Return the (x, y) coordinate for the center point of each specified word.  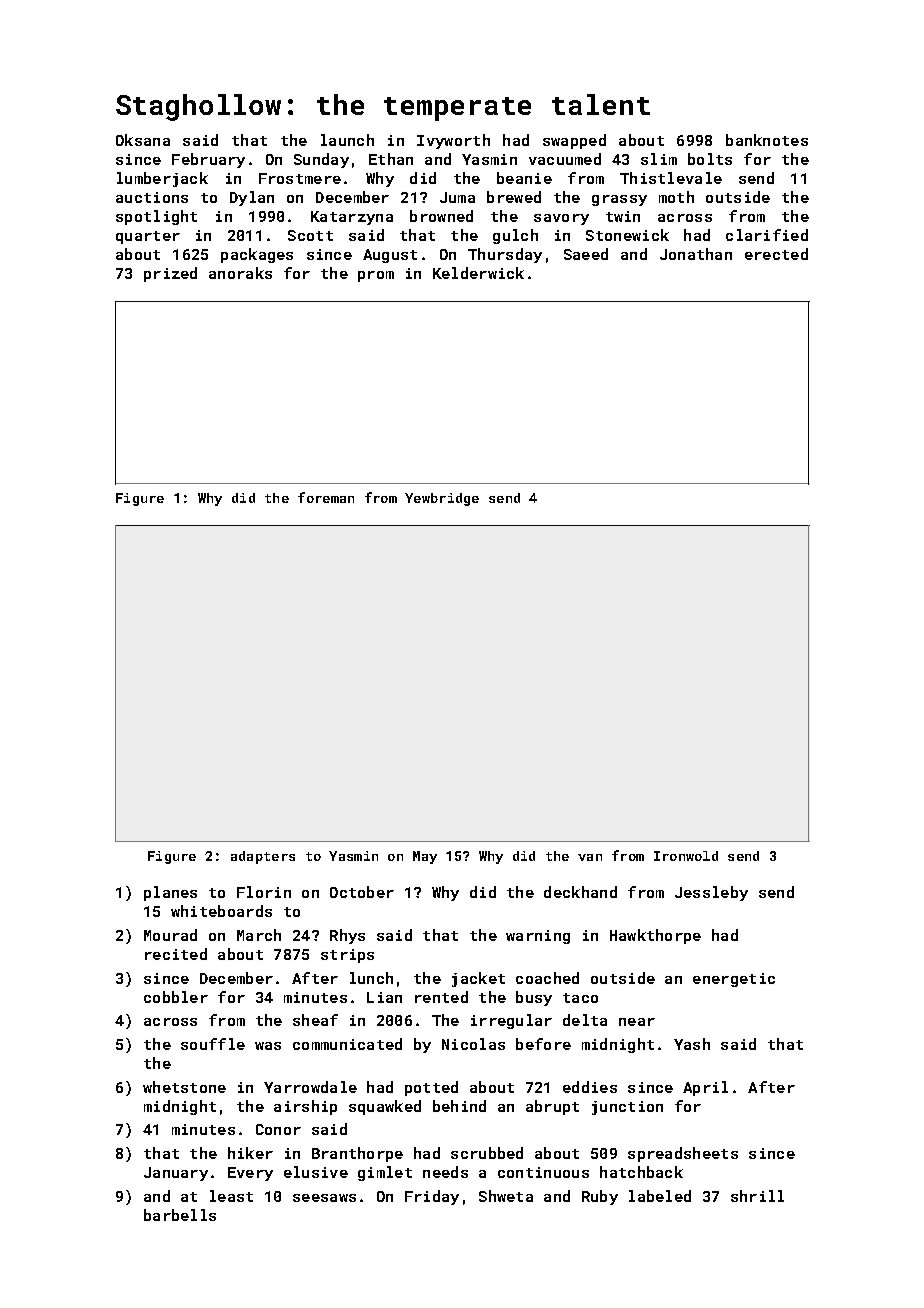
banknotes (767, 140)
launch (347, 140)
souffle (213, 1044)
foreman (326, 497)
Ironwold (686, 856)
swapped (574, 141)
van (590, 857)
